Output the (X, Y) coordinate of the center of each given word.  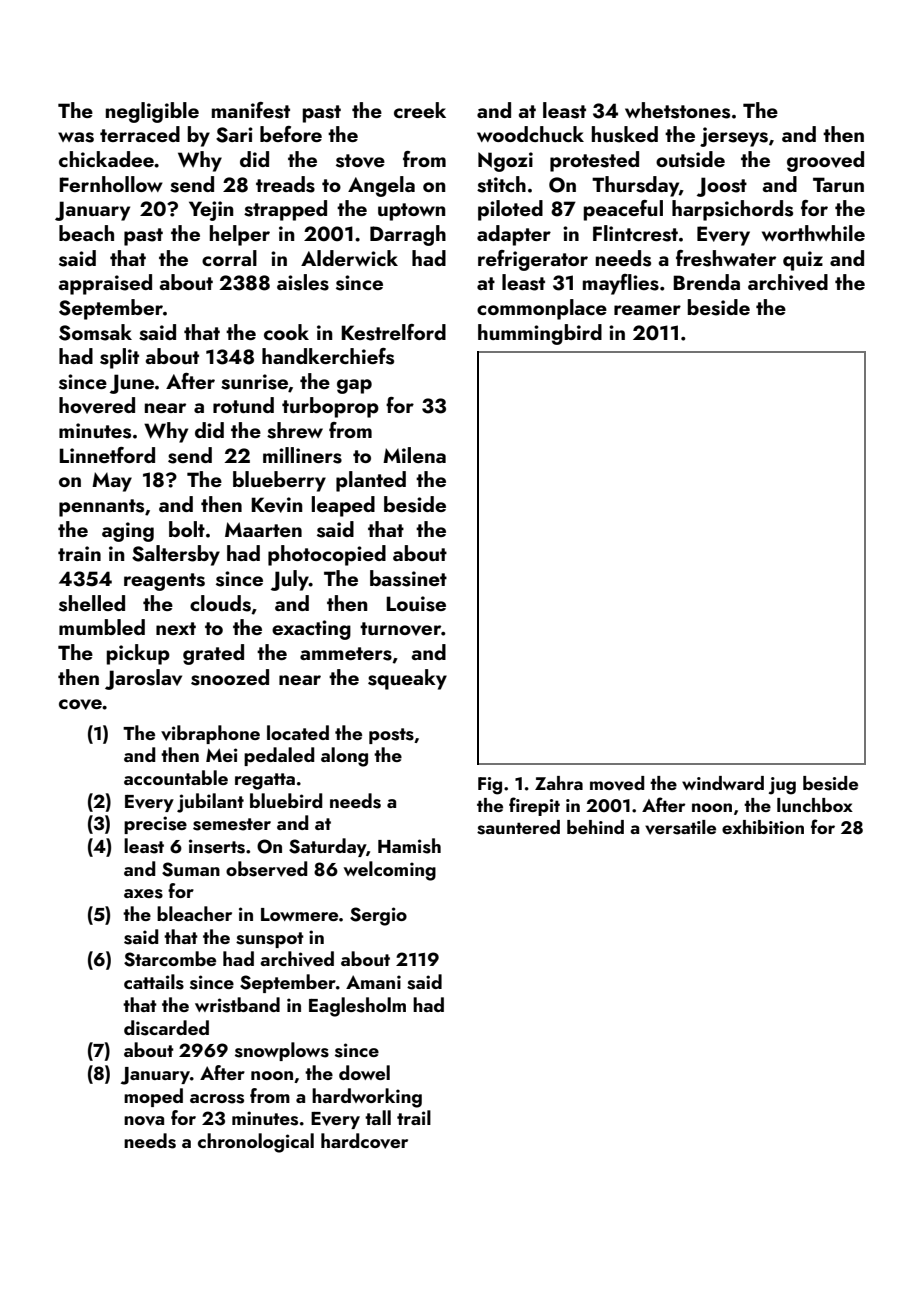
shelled (92, 603)
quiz (803, 261)
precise (155, 825)
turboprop (330, 407)
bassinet (408, 578)
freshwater (726, 258)
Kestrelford (393, 332)
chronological (256, 1143)
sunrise (254, 382)
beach (86, 233)
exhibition (763, 827)
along (344, 757)
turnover (400, 629)
